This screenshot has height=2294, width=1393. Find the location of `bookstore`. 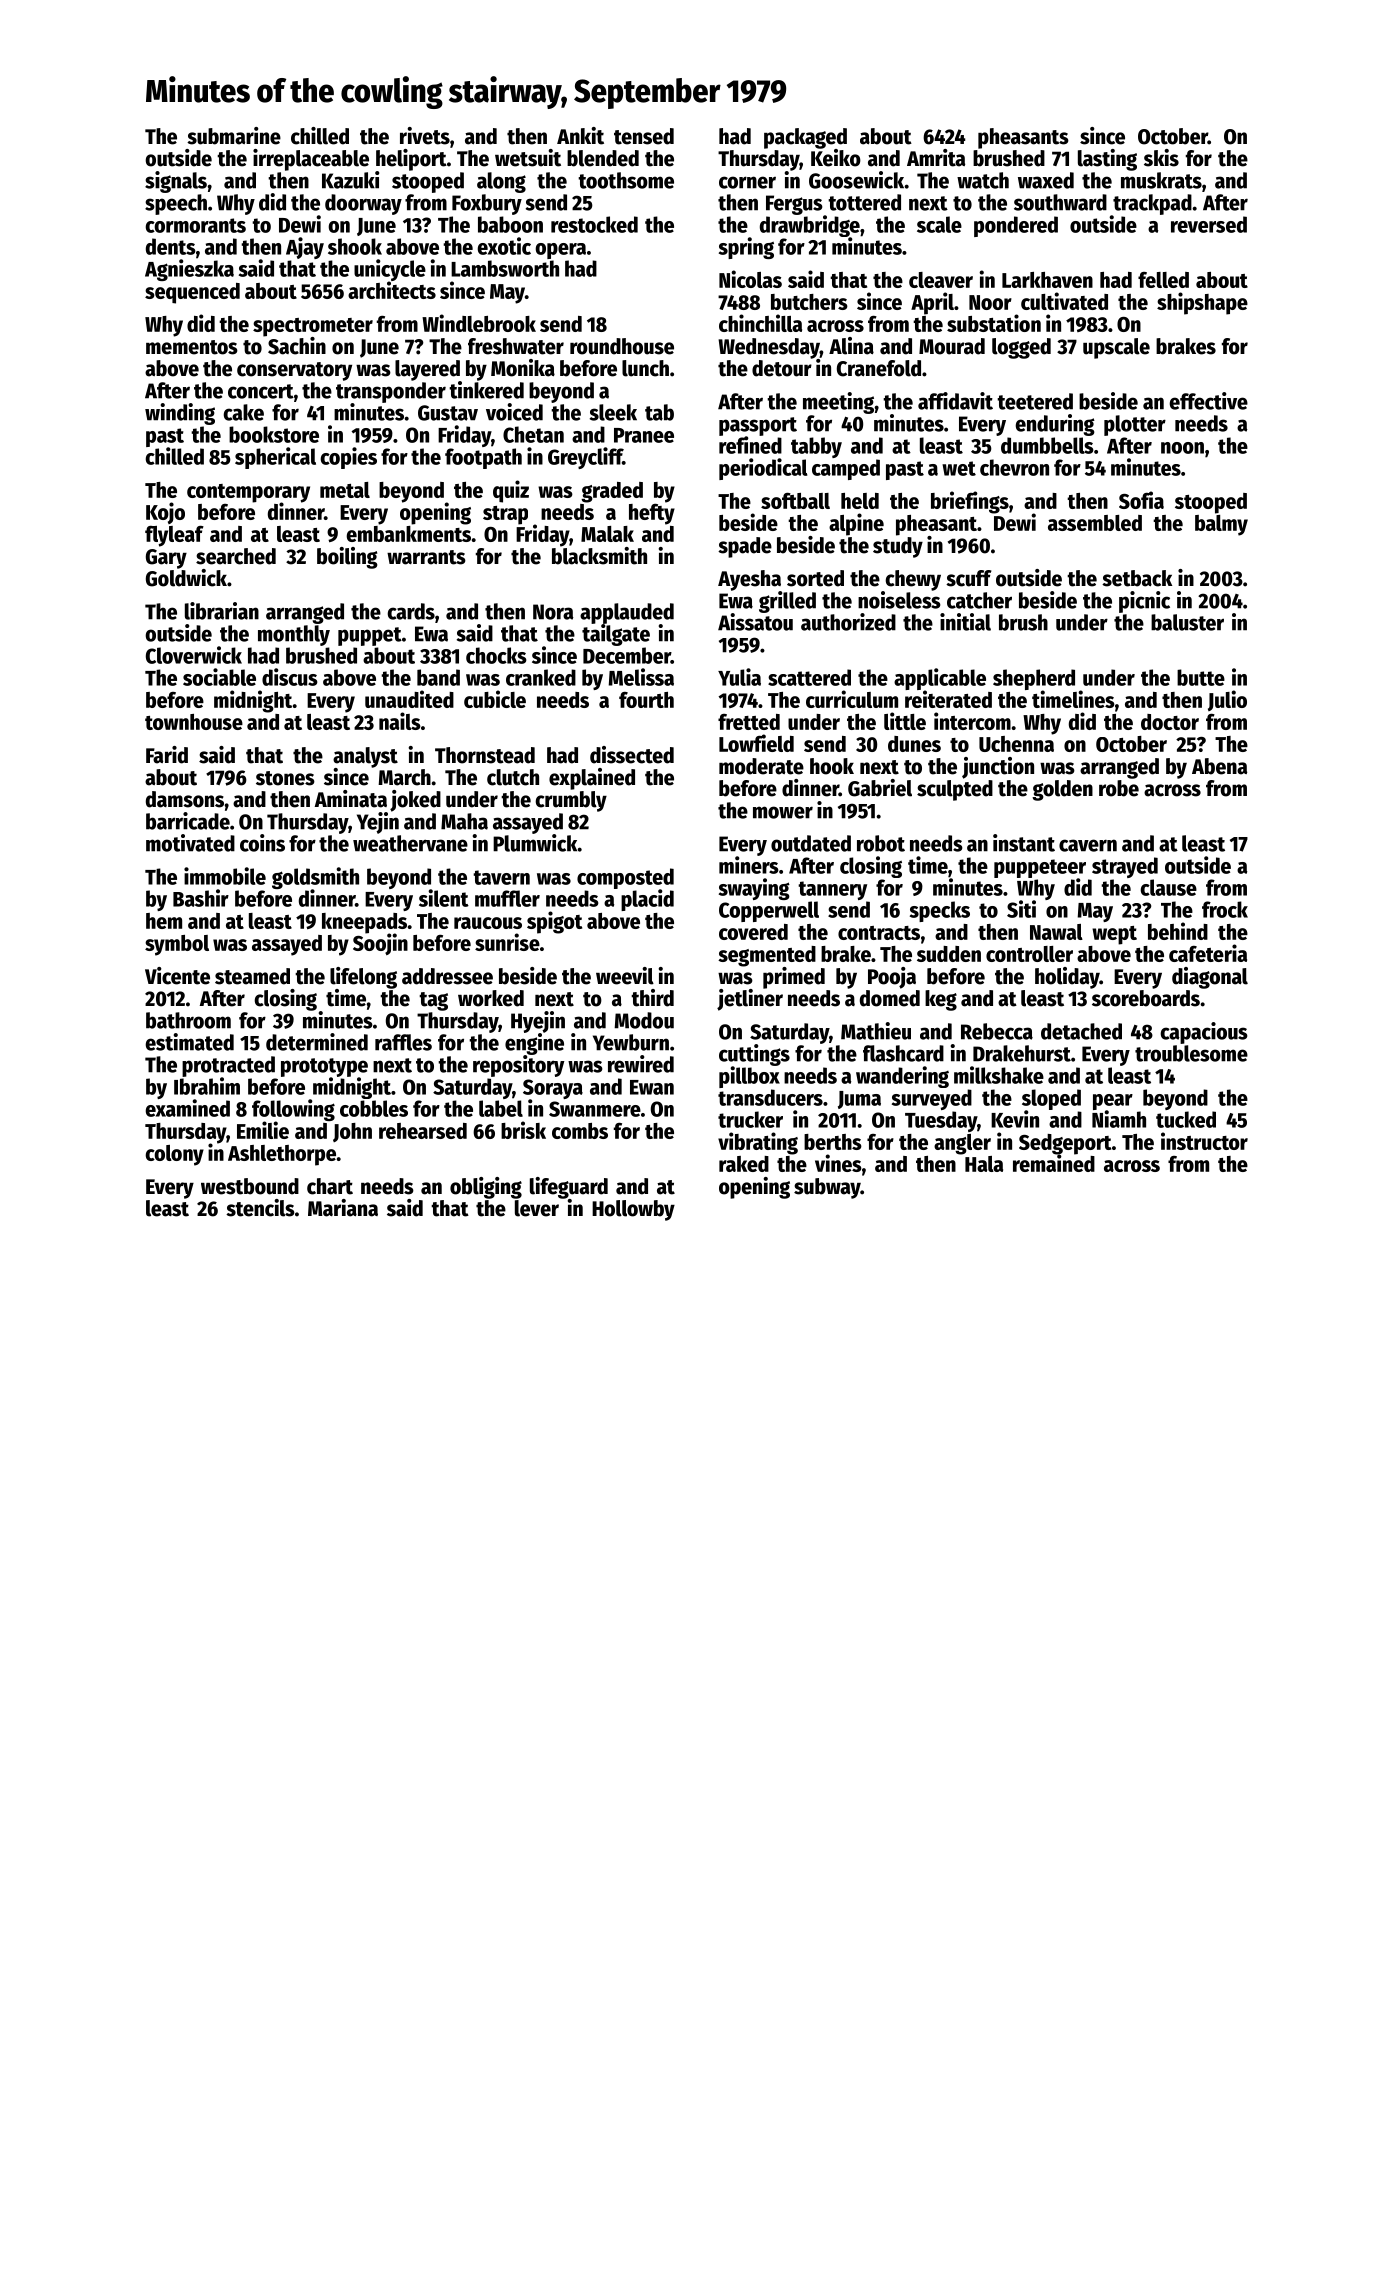

bookstore is located at coordinates (274, 434).
